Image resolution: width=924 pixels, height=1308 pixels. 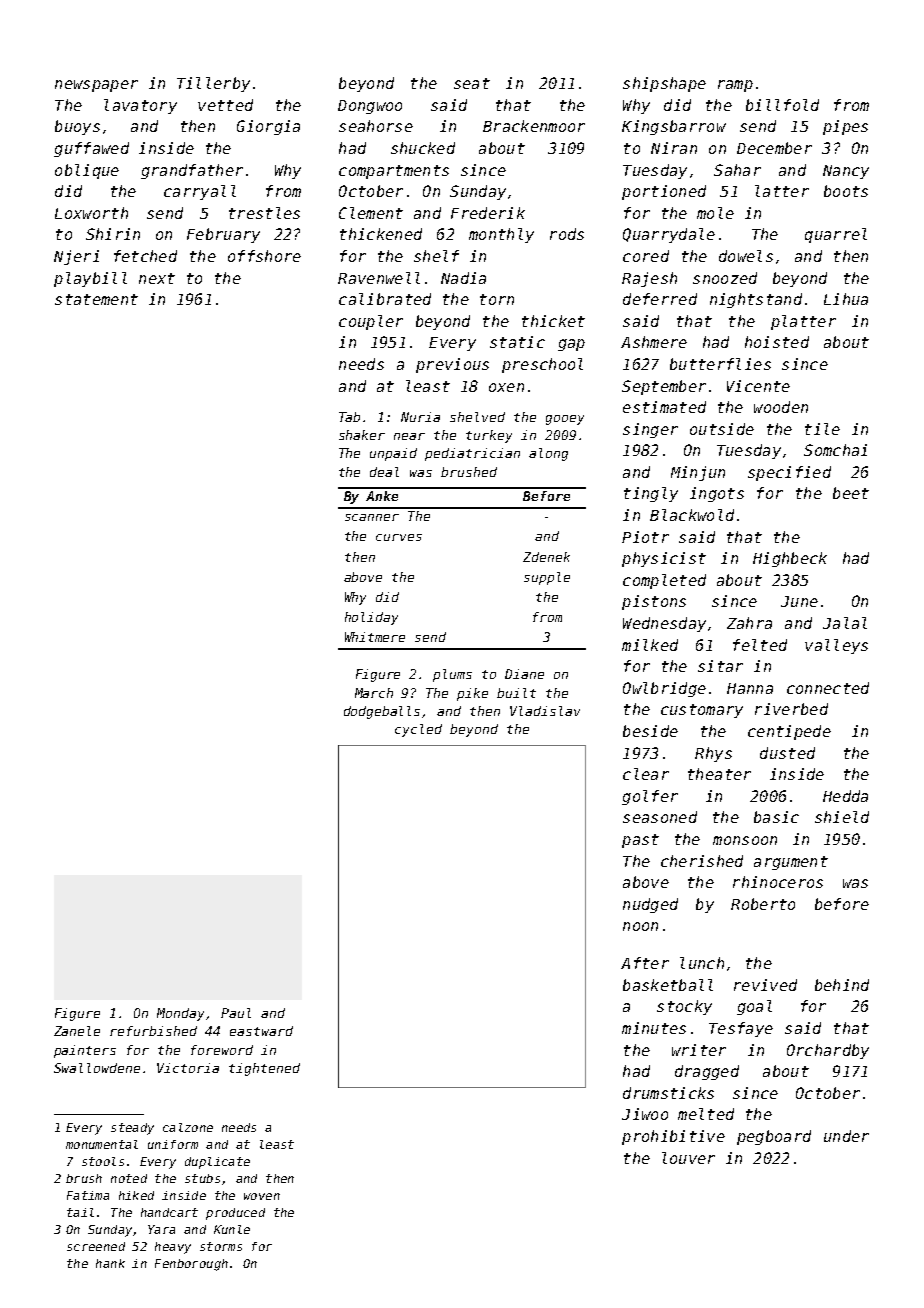 I want to click on past, so click(x=640, y=841).
